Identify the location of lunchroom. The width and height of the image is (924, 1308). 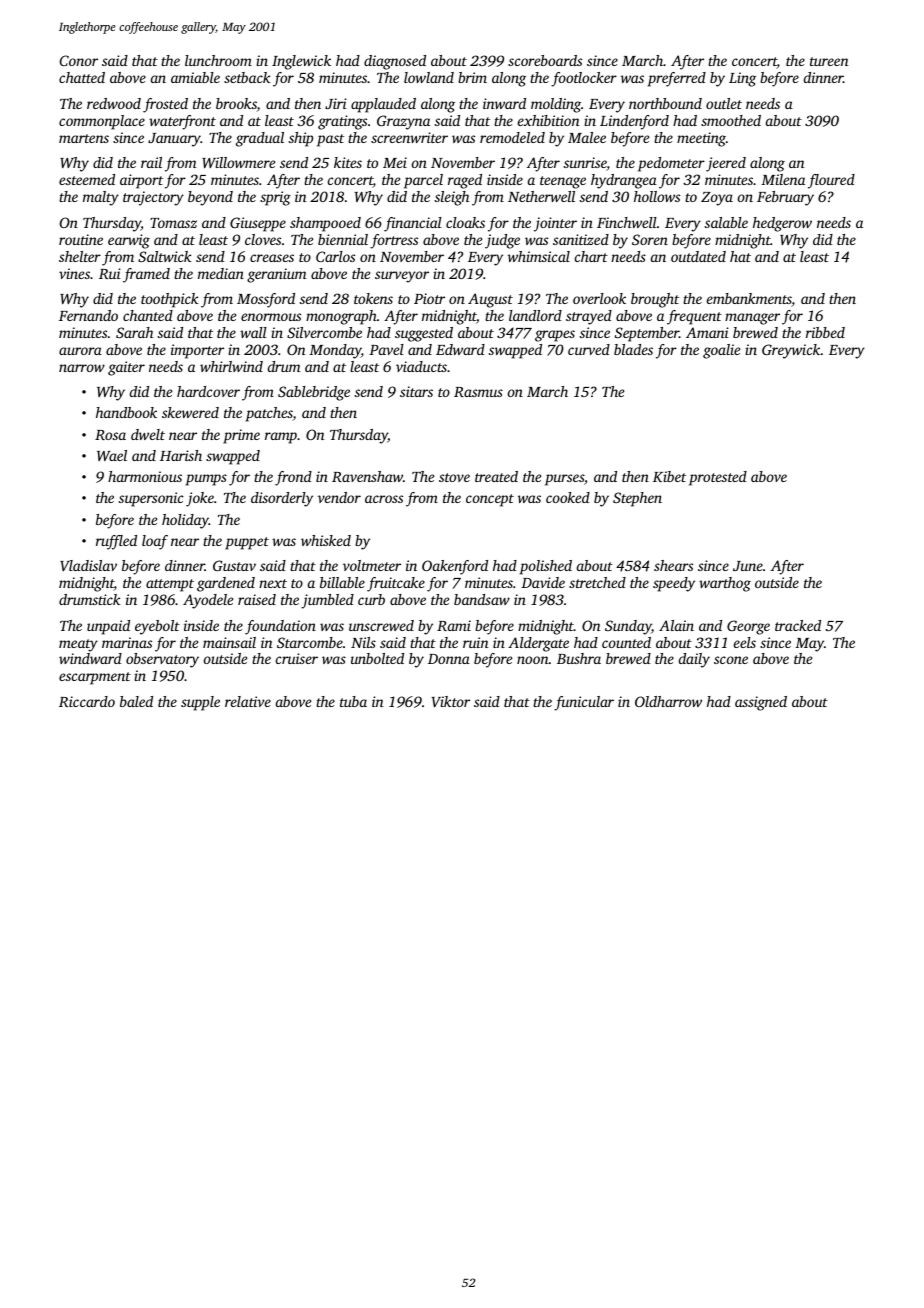
(218, 60).
